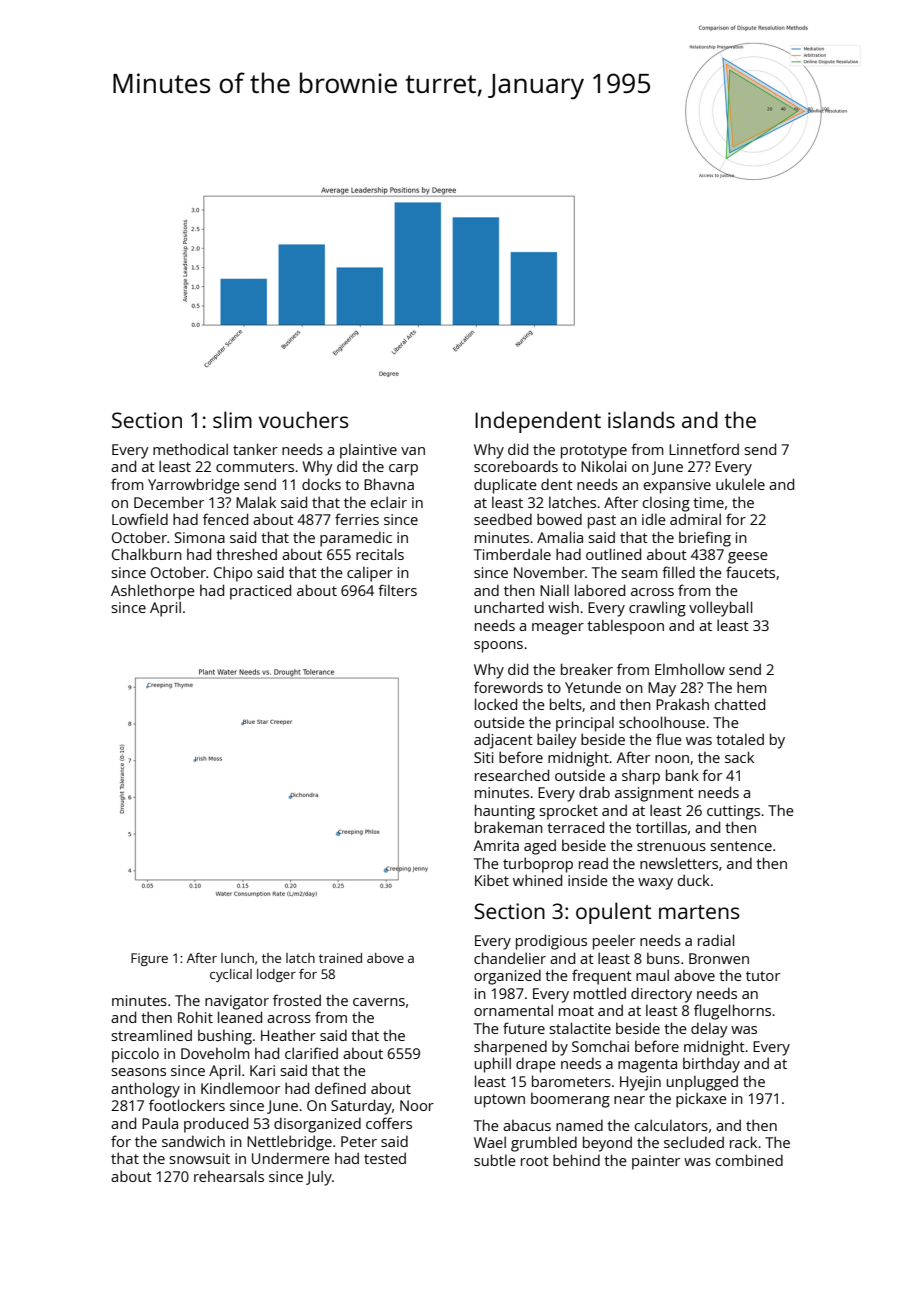 The width and height of the screenshot is (908, 1316). I want to click on haunting, so click(505, 812).
